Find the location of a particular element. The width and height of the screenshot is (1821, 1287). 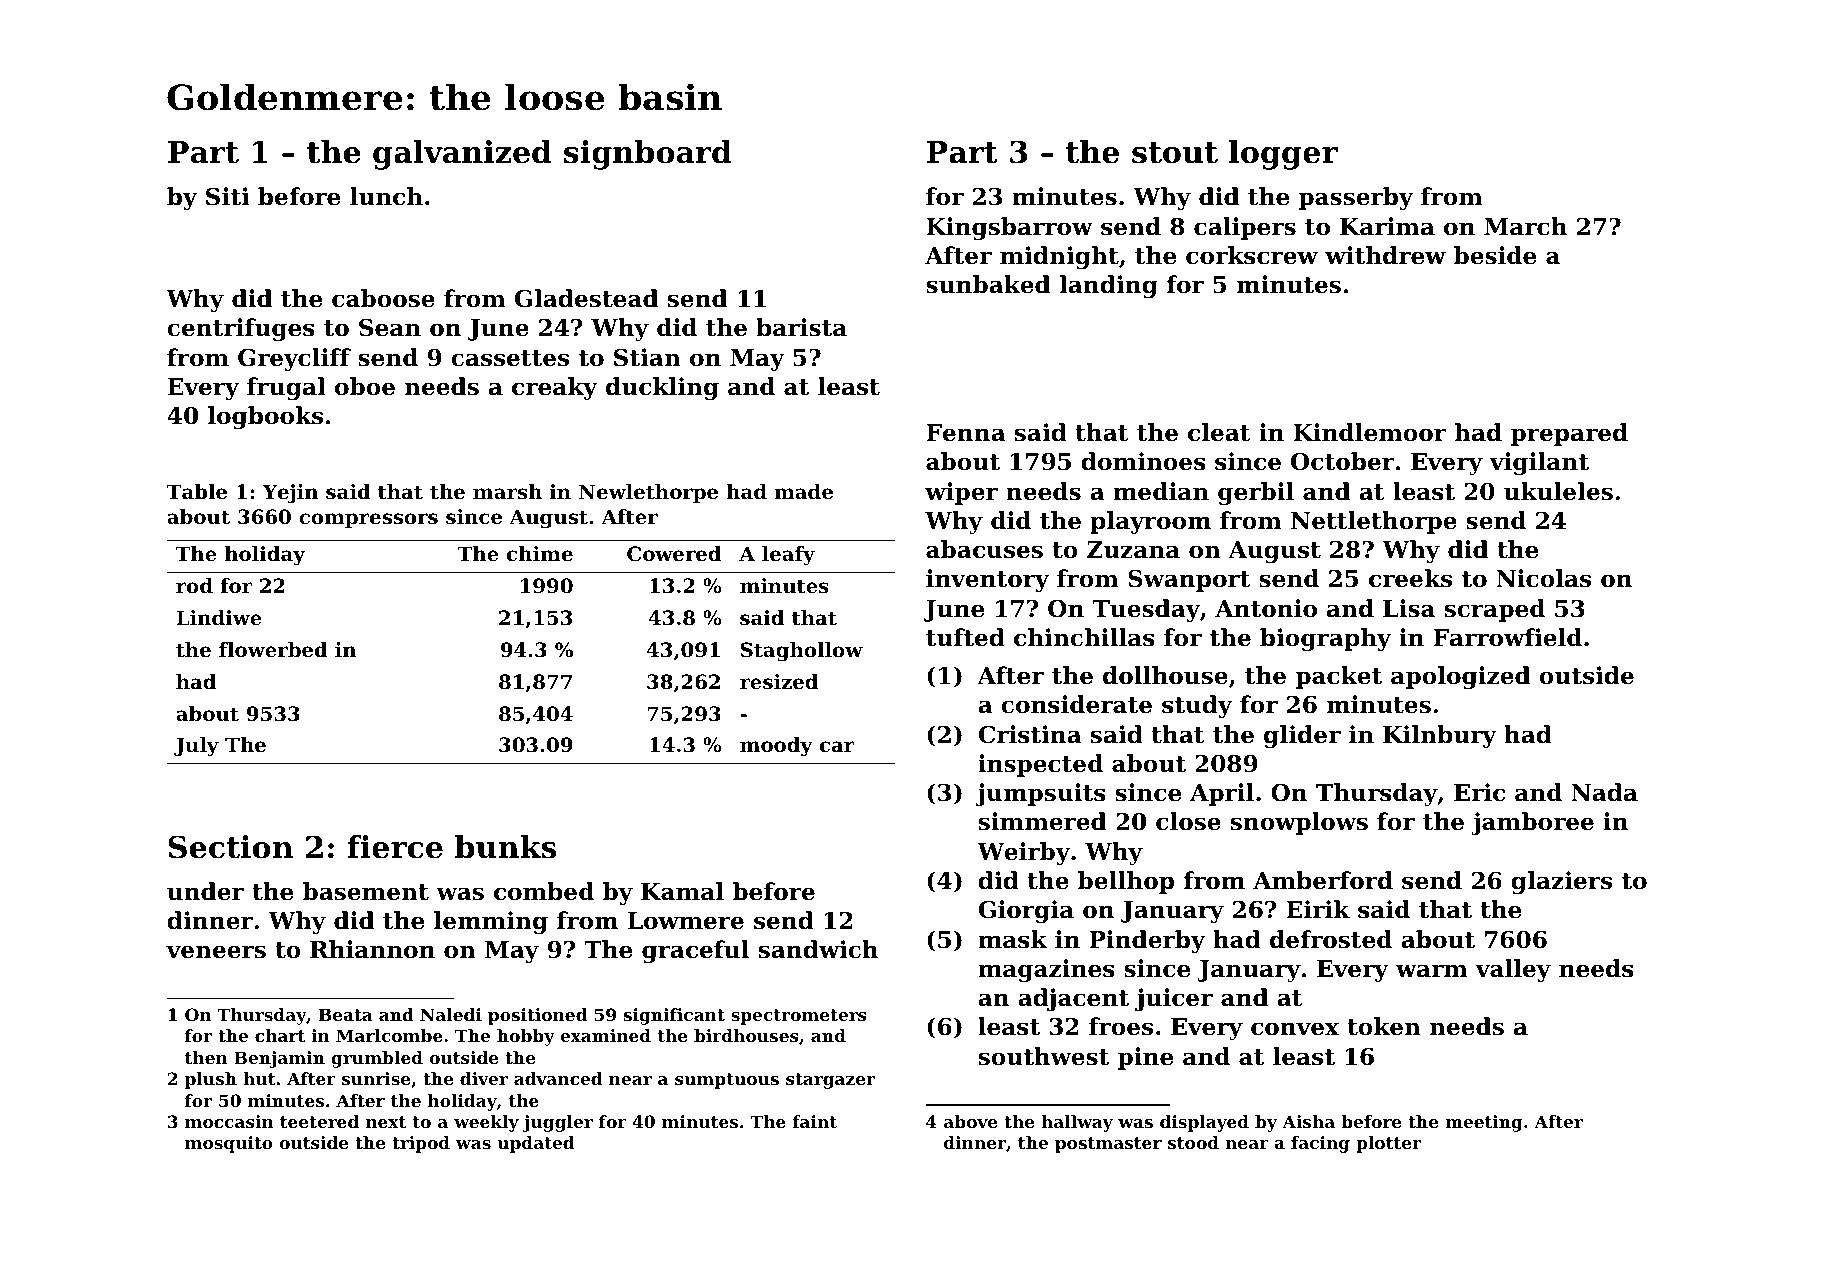

marsh is located at coordinates (507, 492).
